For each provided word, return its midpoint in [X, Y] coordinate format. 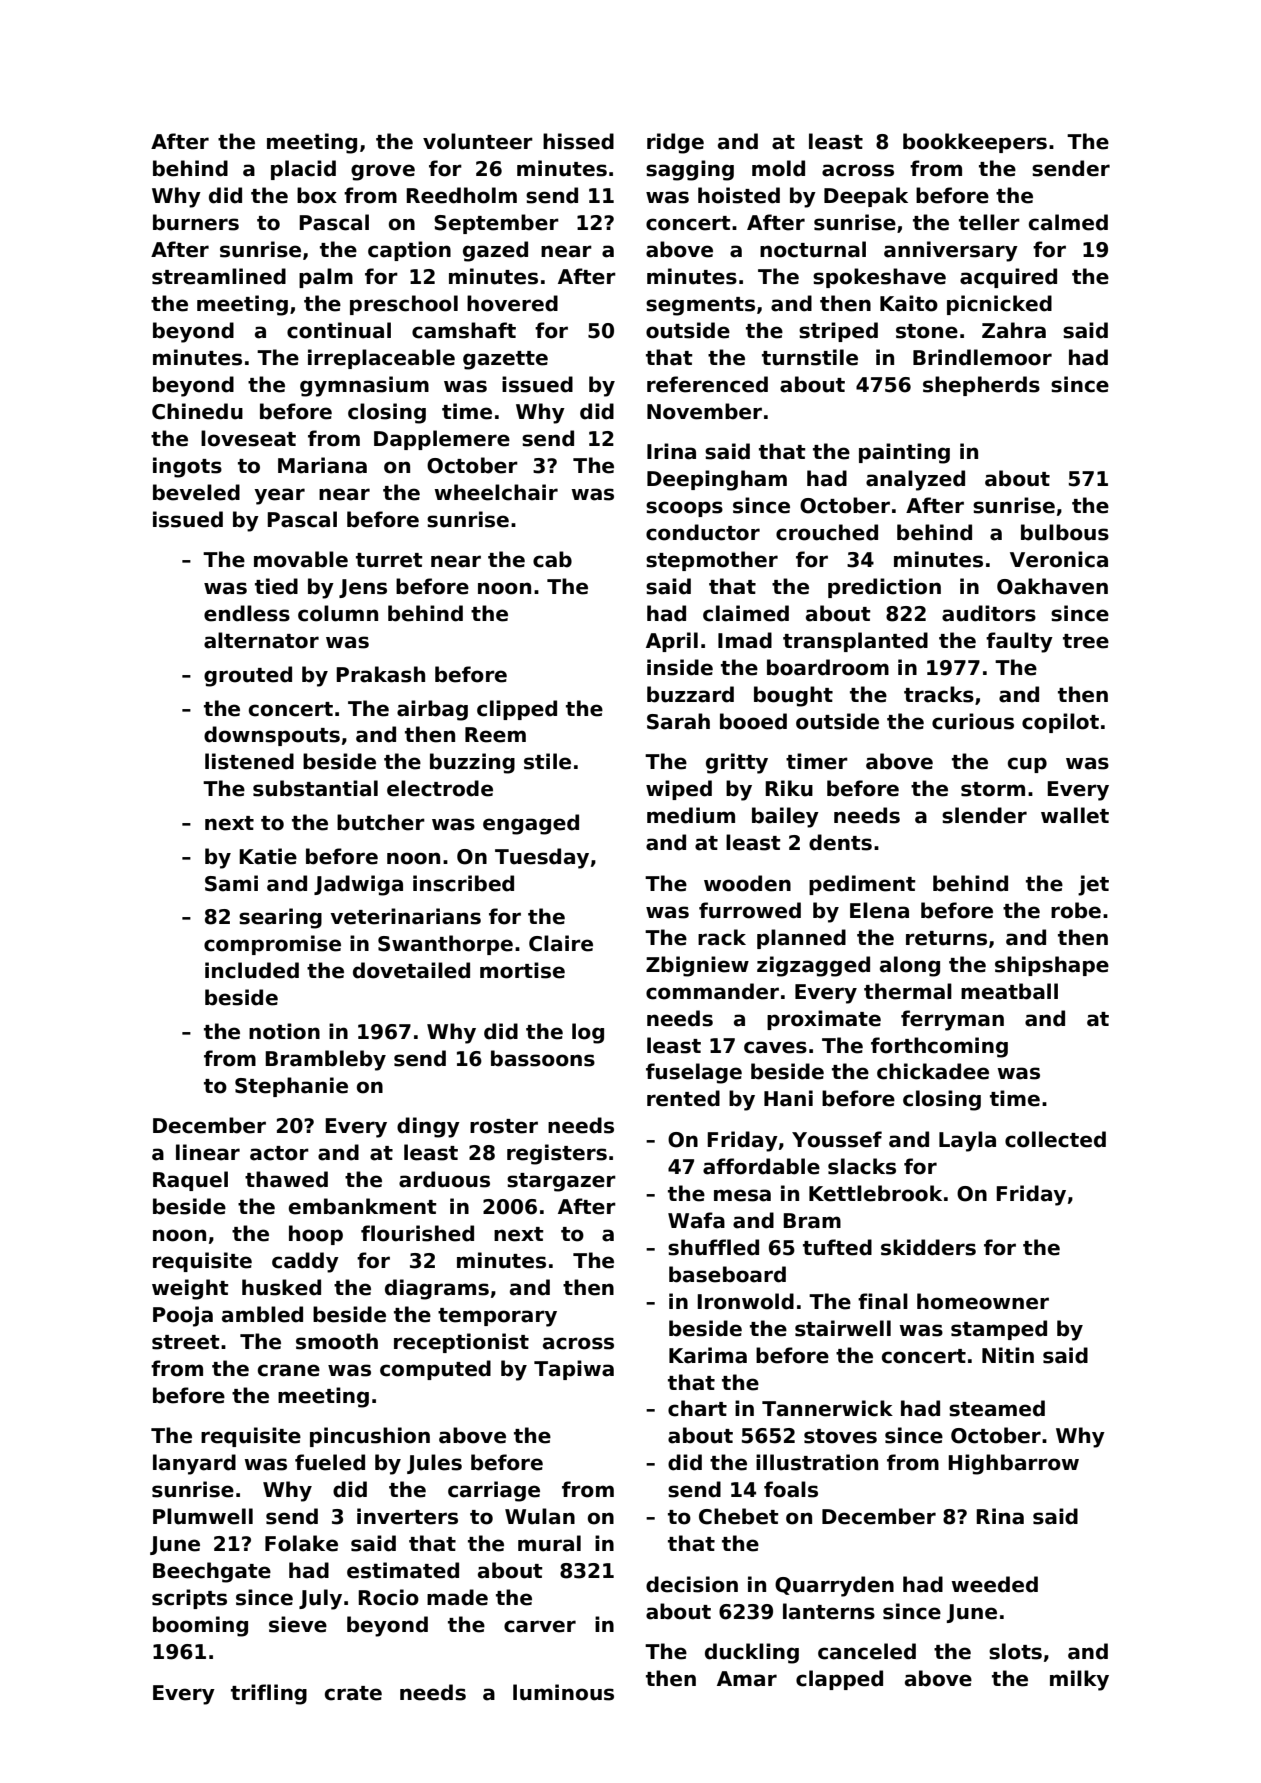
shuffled [713, 1247]
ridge [675, 143]
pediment [862, 885]
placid [303, 170]
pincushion [370, 1437]
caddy [305, 1262]
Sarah [678, 721]
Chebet [739, 1516]
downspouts [272, 736]
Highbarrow [1013, 1464]
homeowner [983, 1301]
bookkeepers [975, 143]
